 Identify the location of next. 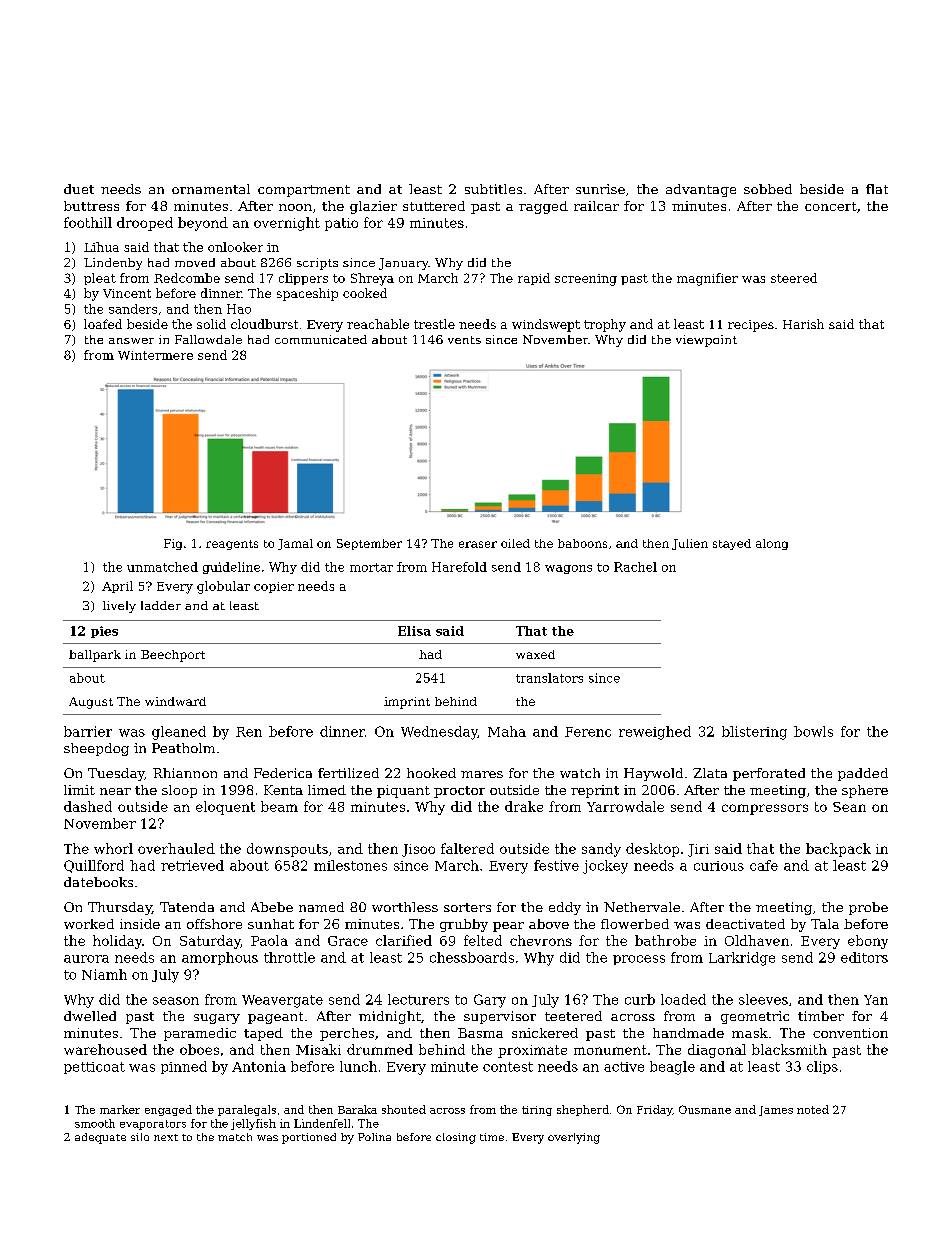
(166, 1137).
